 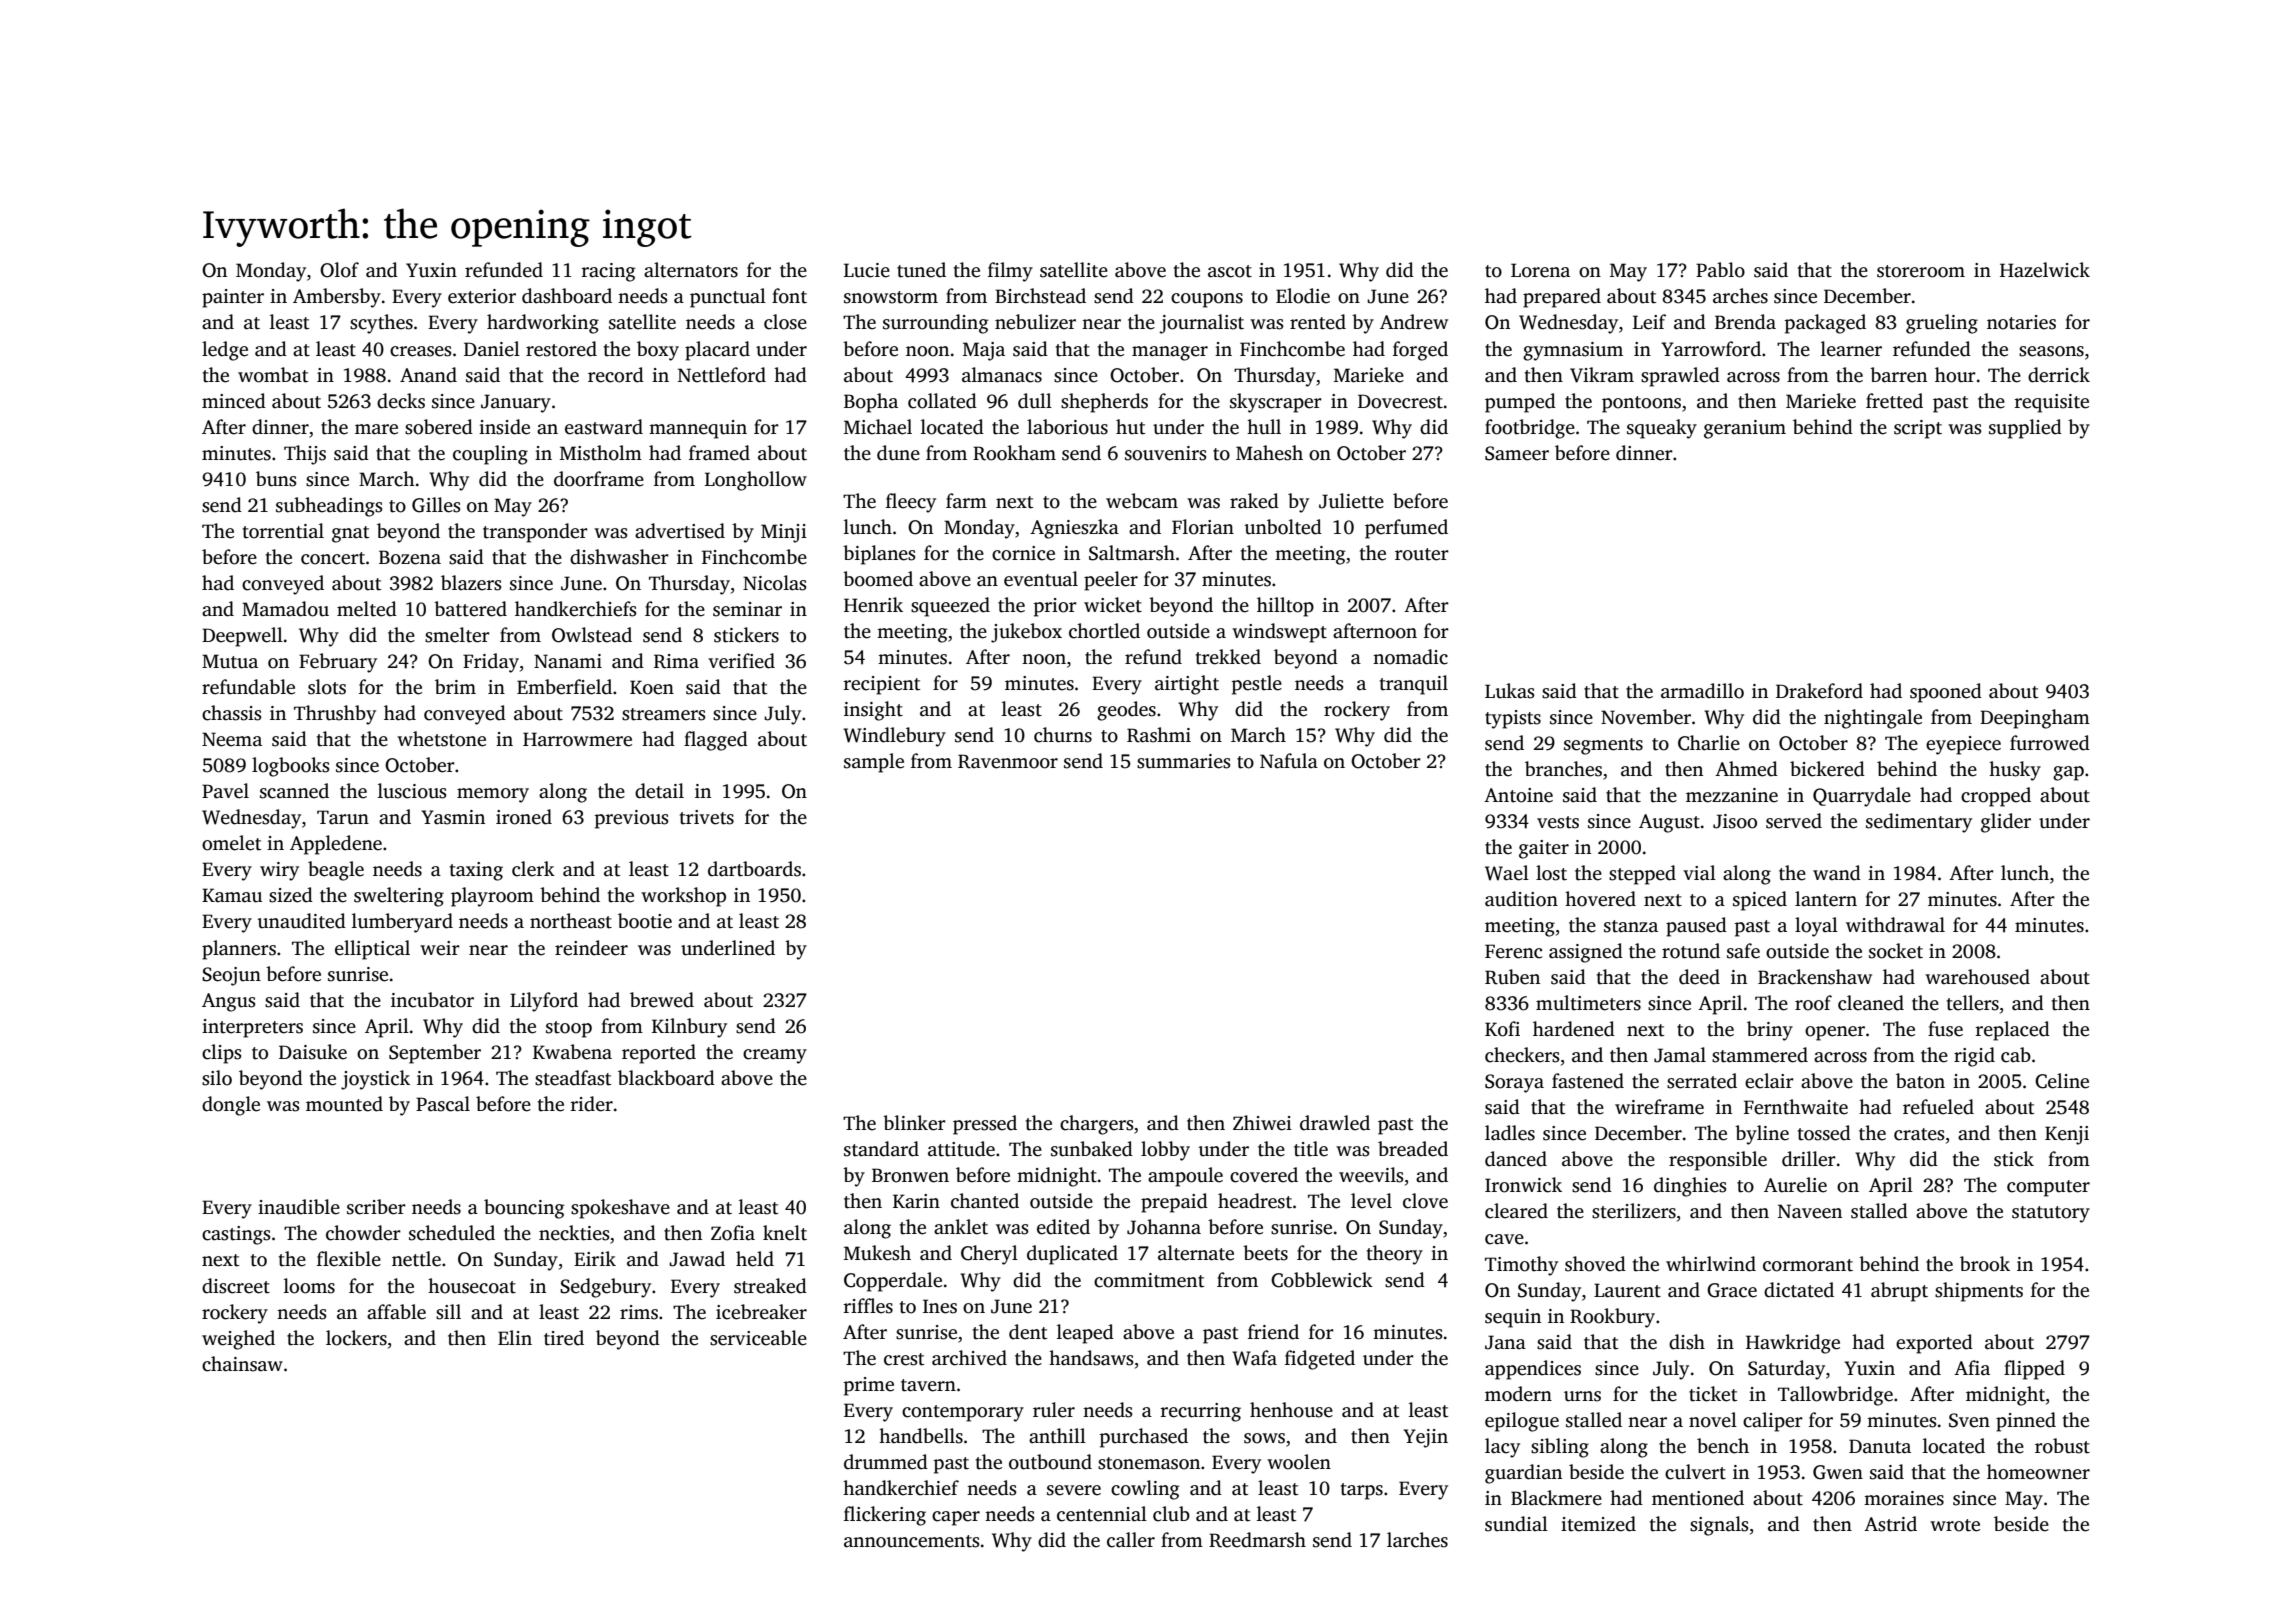 What do you see at coordinates (1720, 270) in the screenshot?
I see `Pablo` at bounding box center [1720, 270].
